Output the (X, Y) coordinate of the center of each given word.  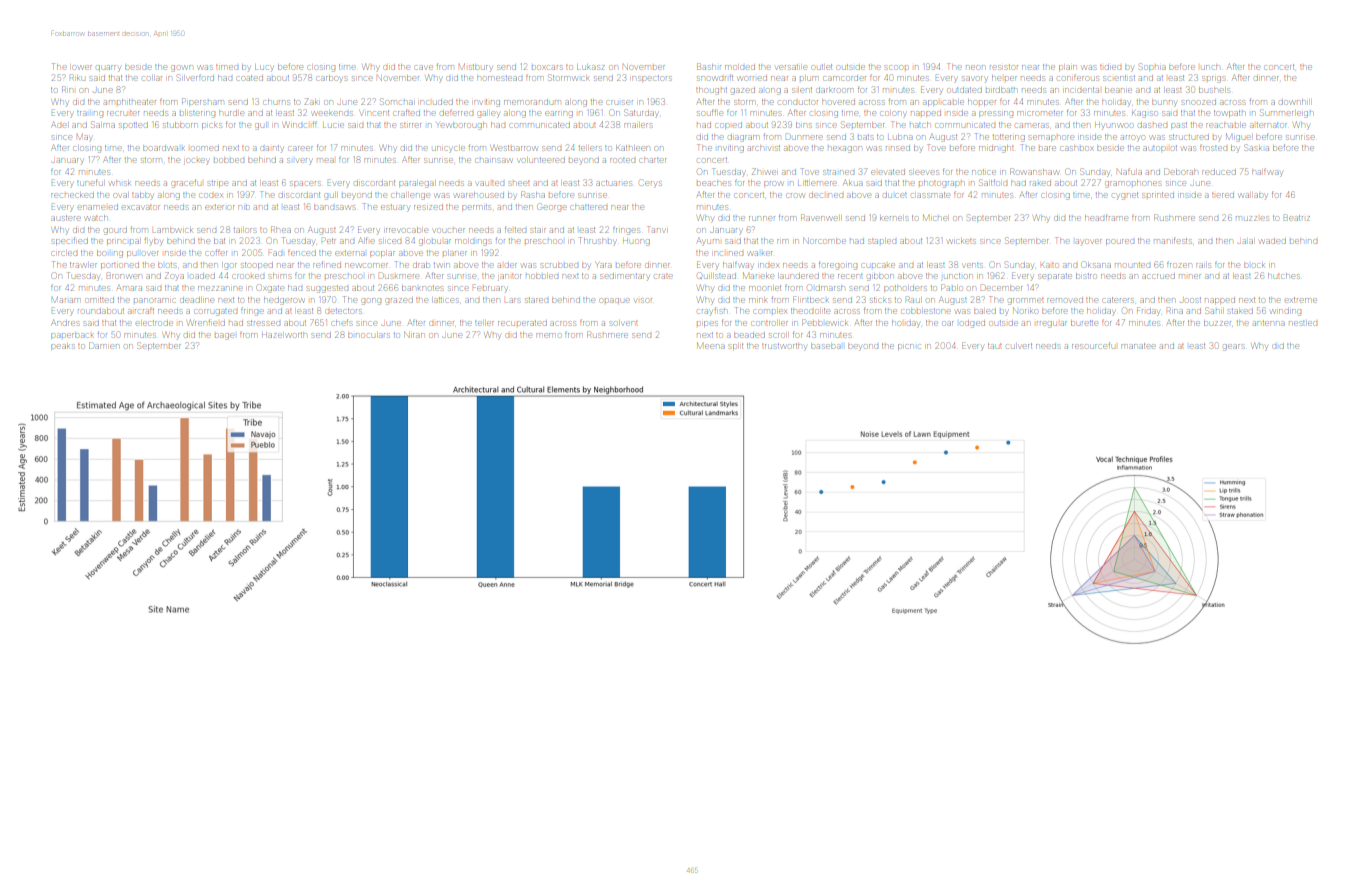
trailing (90, 114)
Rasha (533, 194)
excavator (141, 207)
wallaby (1253, 195)
